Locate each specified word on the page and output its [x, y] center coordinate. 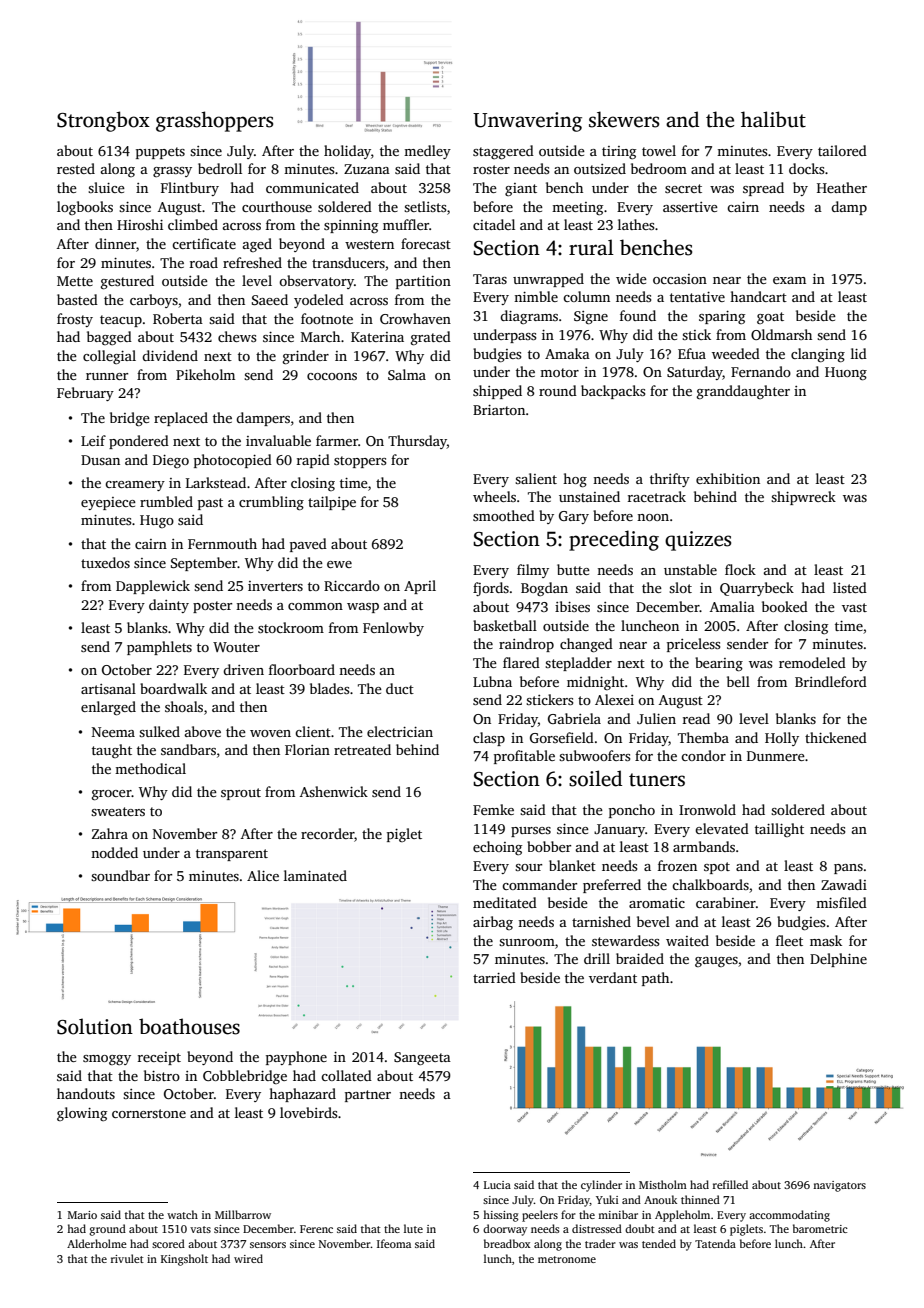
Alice [263, 875]
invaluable [278, 440]
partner [368, 1096]
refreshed [252, 262]
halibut [773, 119]
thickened [836, 737]
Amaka [567, 353]
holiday [347, 152]
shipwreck [803, 498]
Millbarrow [243, 1214]
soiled [595, 778]
